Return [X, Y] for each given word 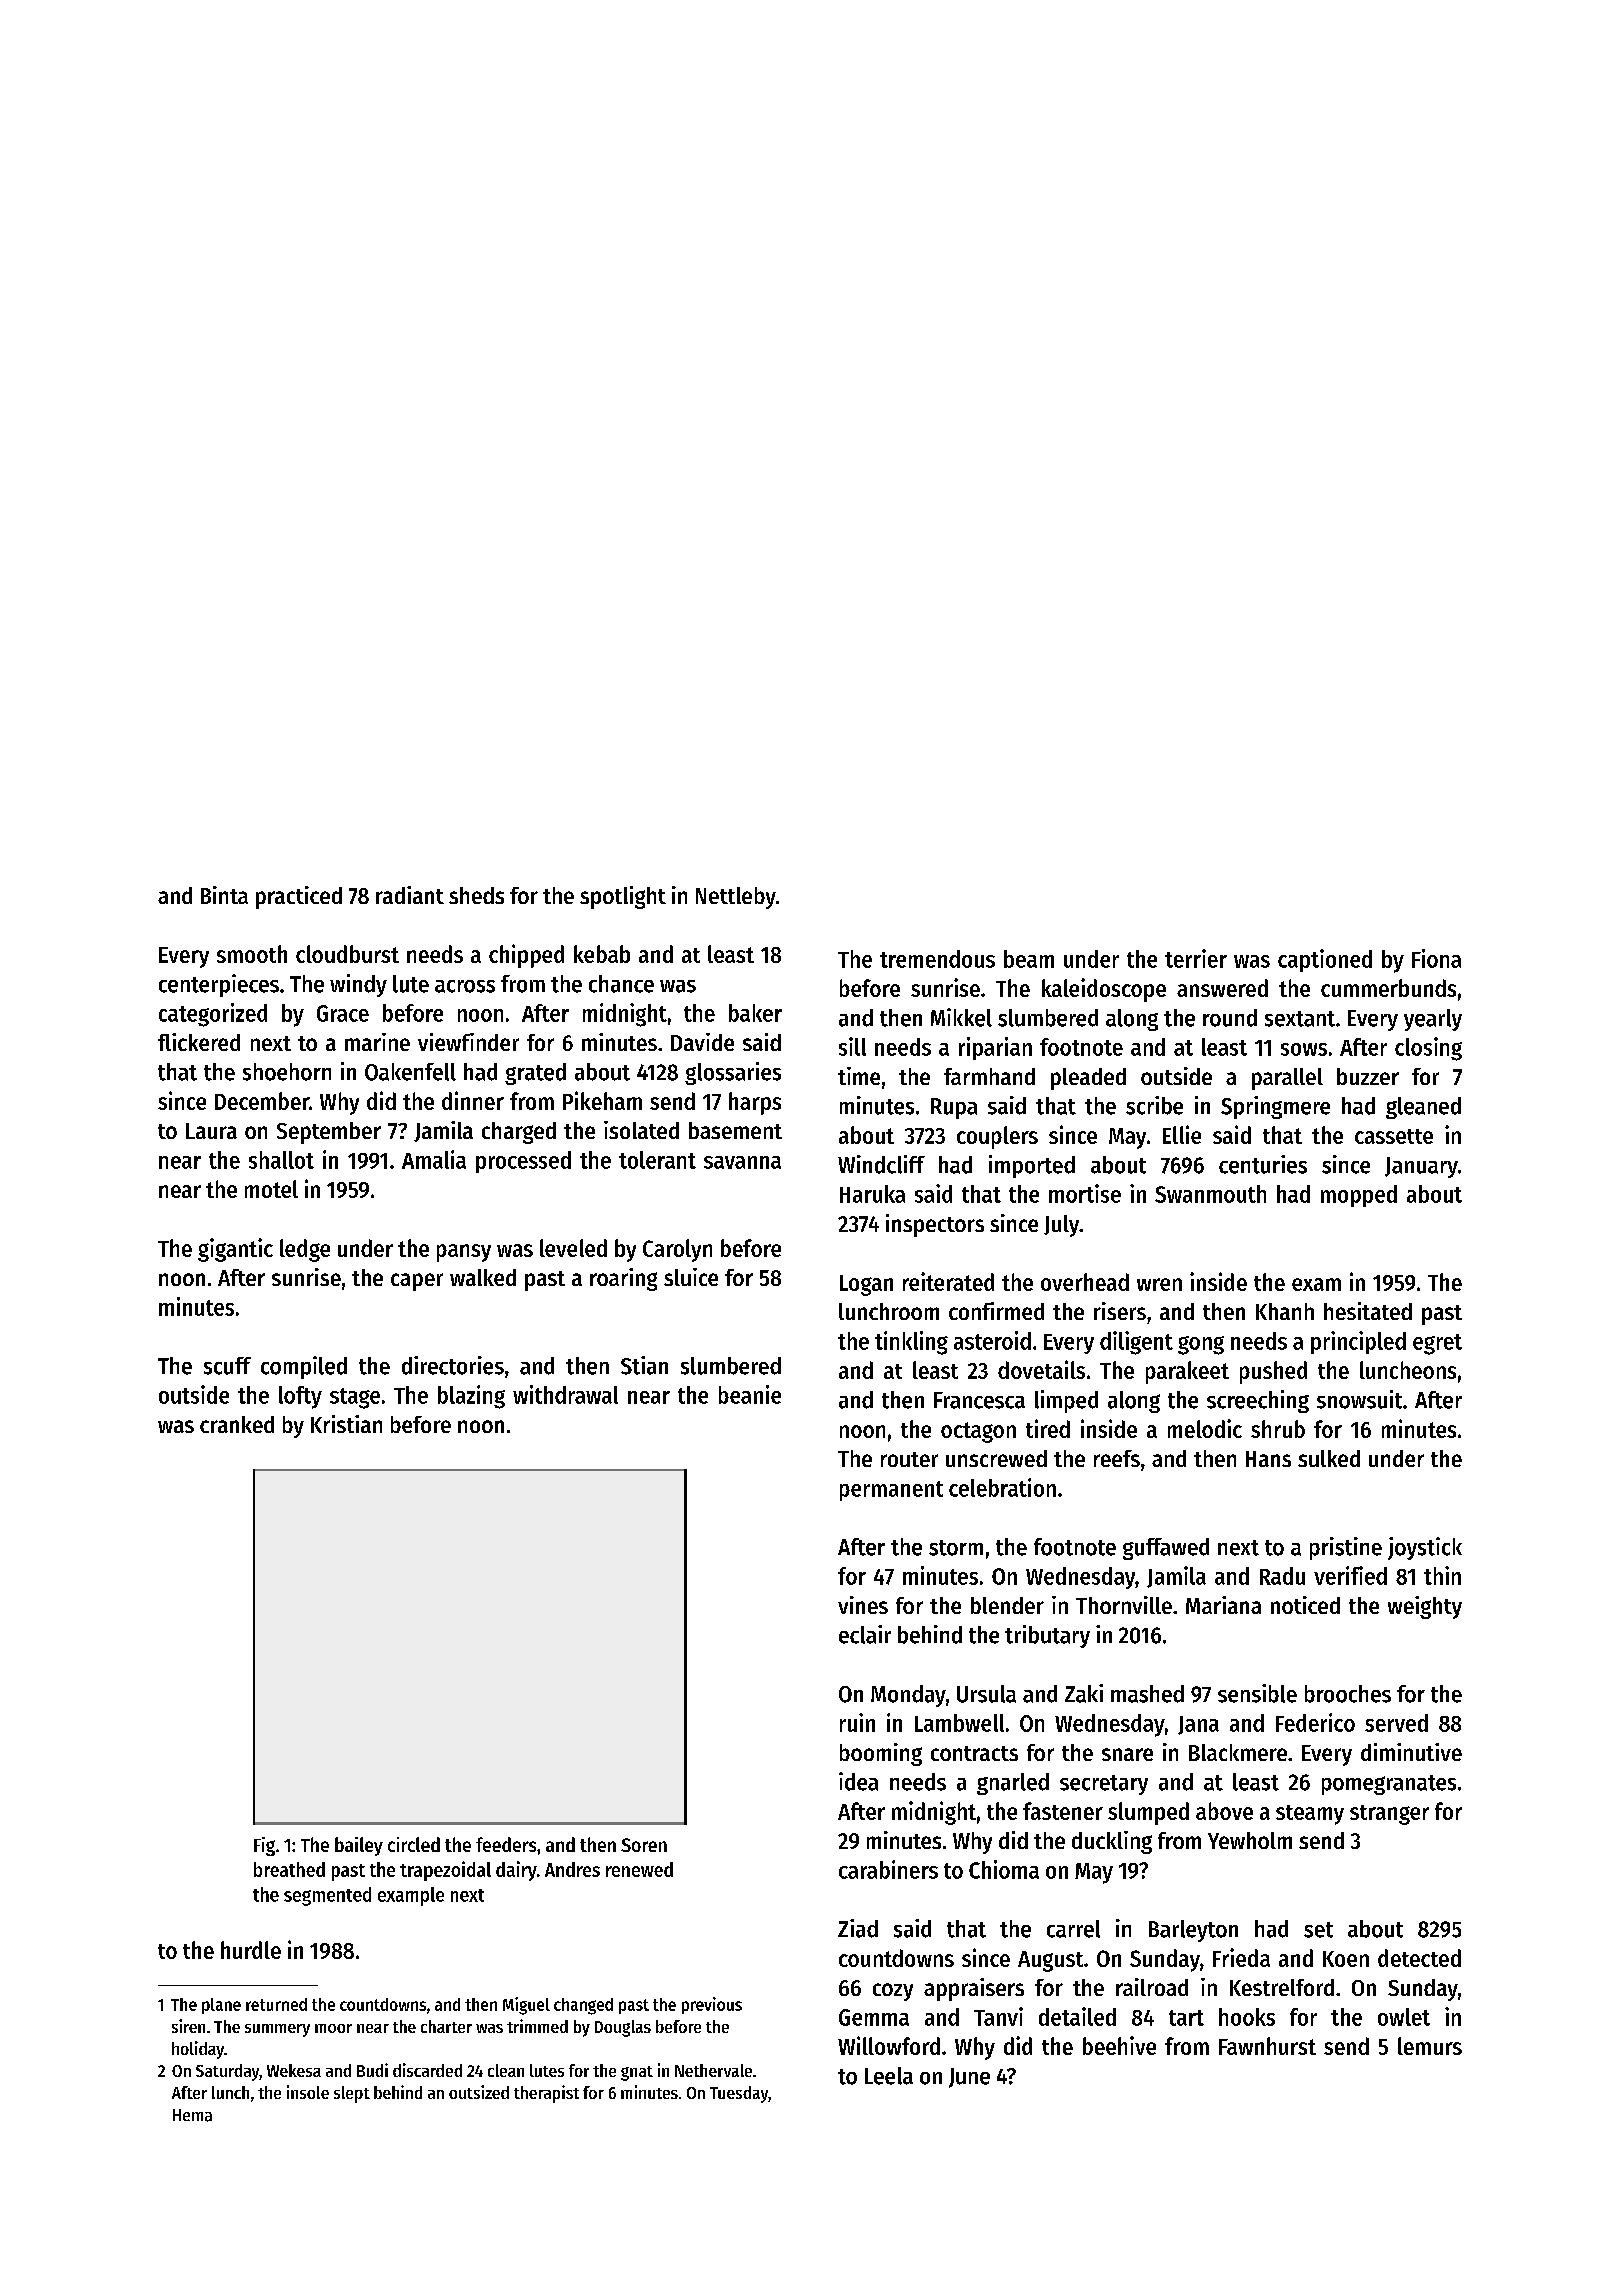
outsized [479, 2092]
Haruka [872, 1194]
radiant [410, 895]
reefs [1117, 1458]
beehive [1119, 2045]
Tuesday [739, 2094]
